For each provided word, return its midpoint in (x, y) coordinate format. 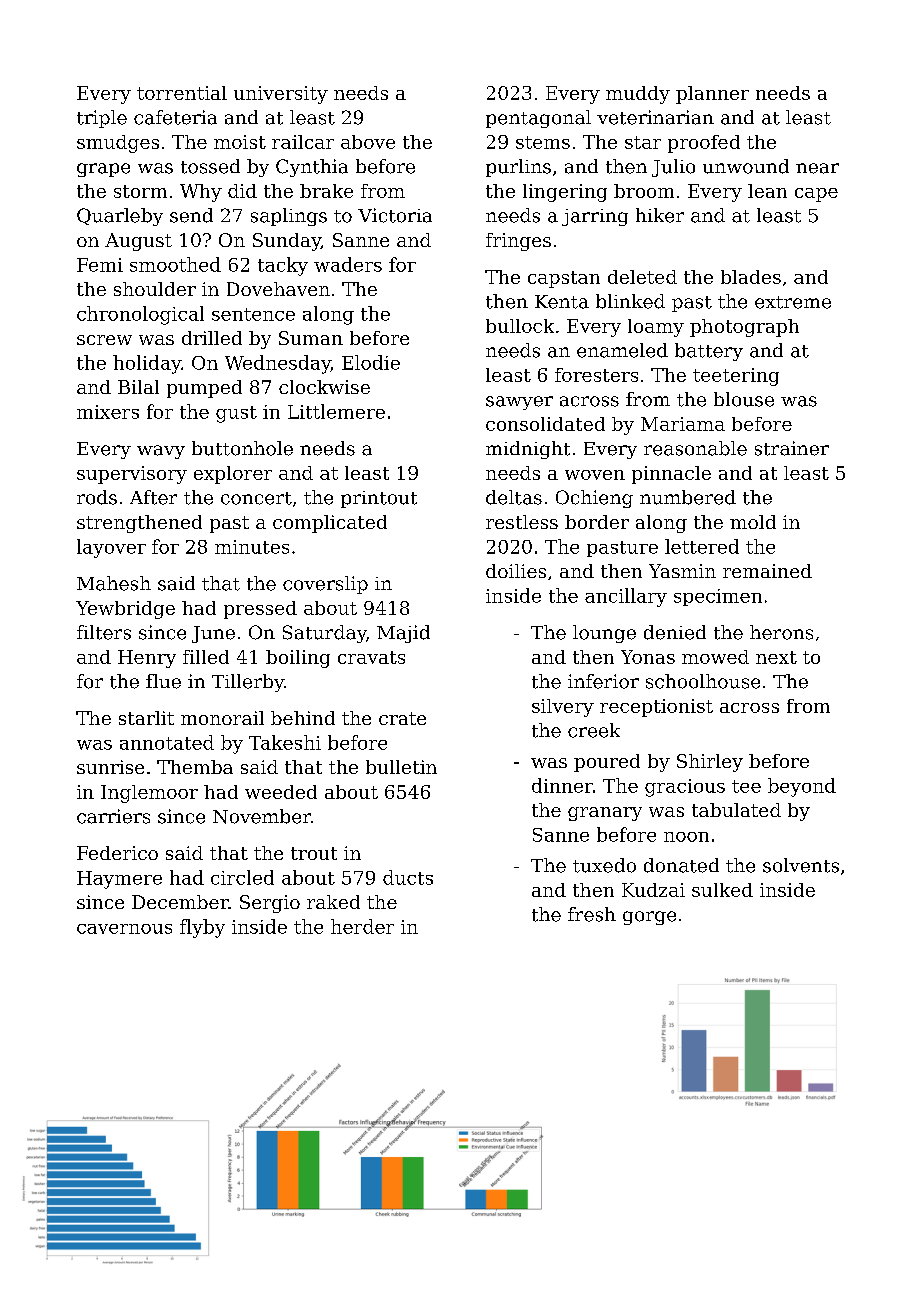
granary (605, 814)
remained (767, 571)
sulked (722, 890)
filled (206, 657)
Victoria (395, 215)
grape (103, 170)
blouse (744, 399)
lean (767, 191)
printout (379, 499)
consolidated (545, 424)
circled (242, 877)
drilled (212, 338)
